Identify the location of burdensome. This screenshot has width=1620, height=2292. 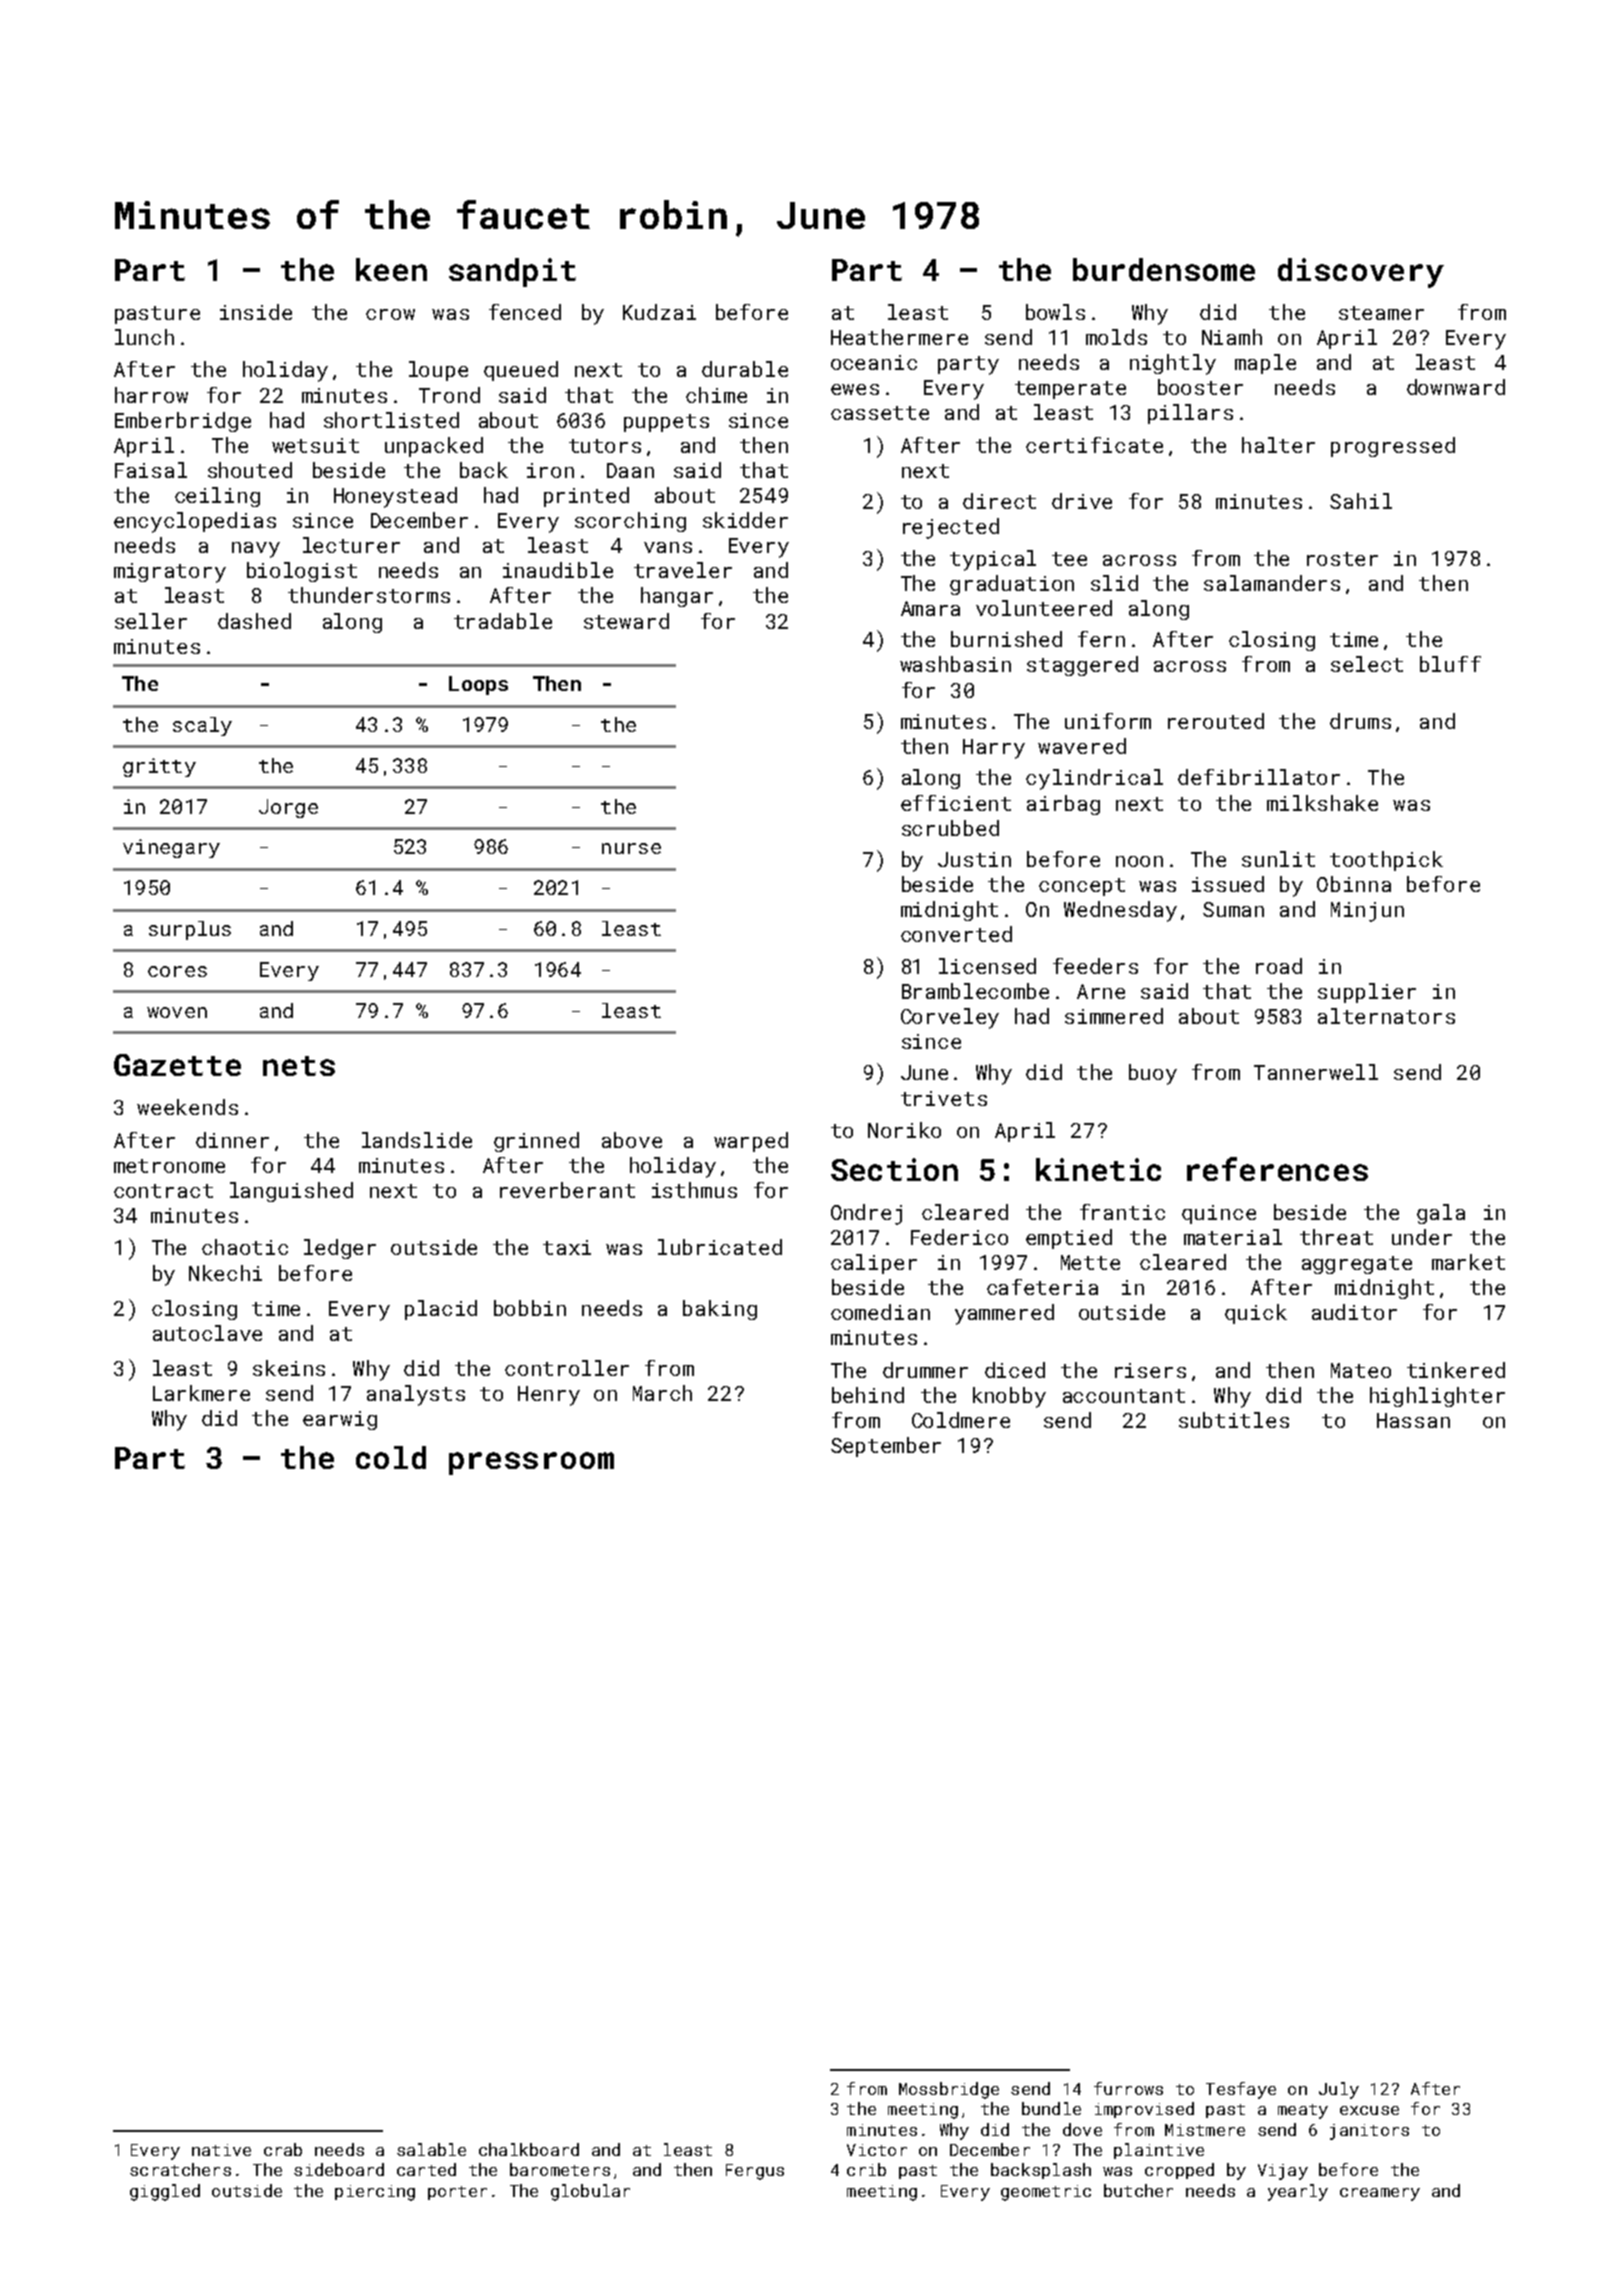
(1164, 269).
